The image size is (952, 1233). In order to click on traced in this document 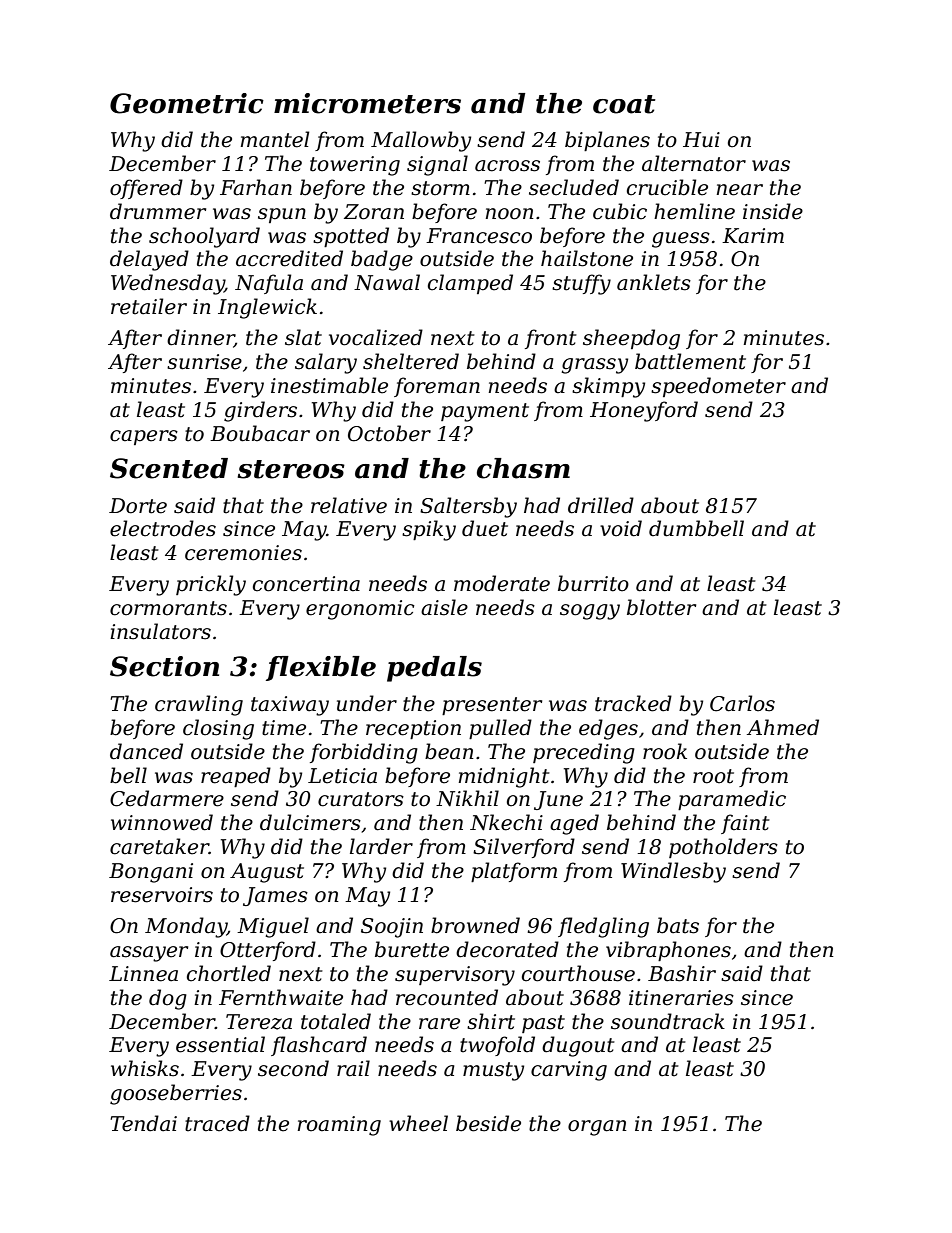, I will do `click(217, 1123)`.
